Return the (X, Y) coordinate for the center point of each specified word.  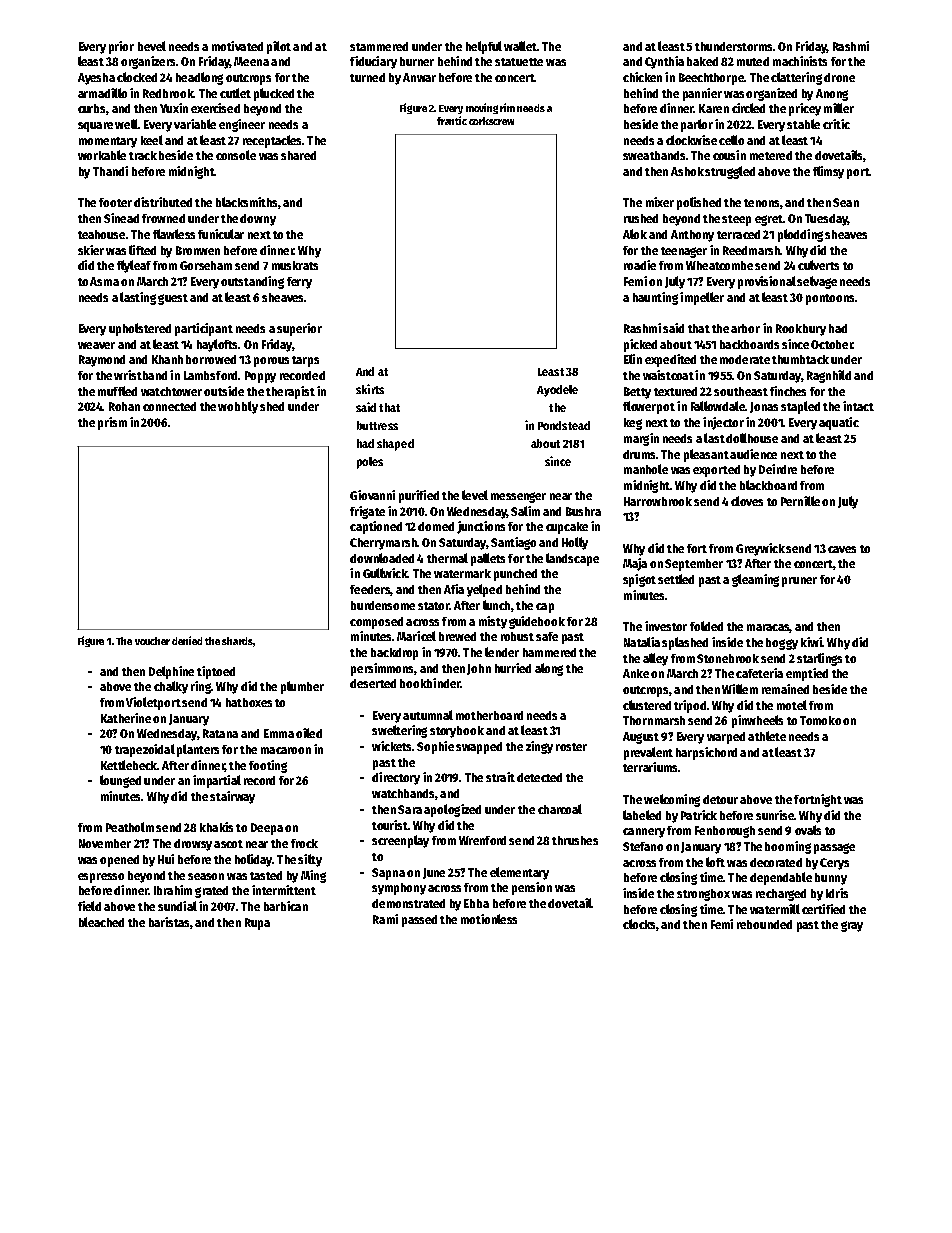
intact (858, 406)
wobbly (238, 407)
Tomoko (820, 720)
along (549, 669)
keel (152, 140)
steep (736, 220)
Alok (635, 234)
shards (237, 641)
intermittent (284, 890)
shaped (395, 445)
